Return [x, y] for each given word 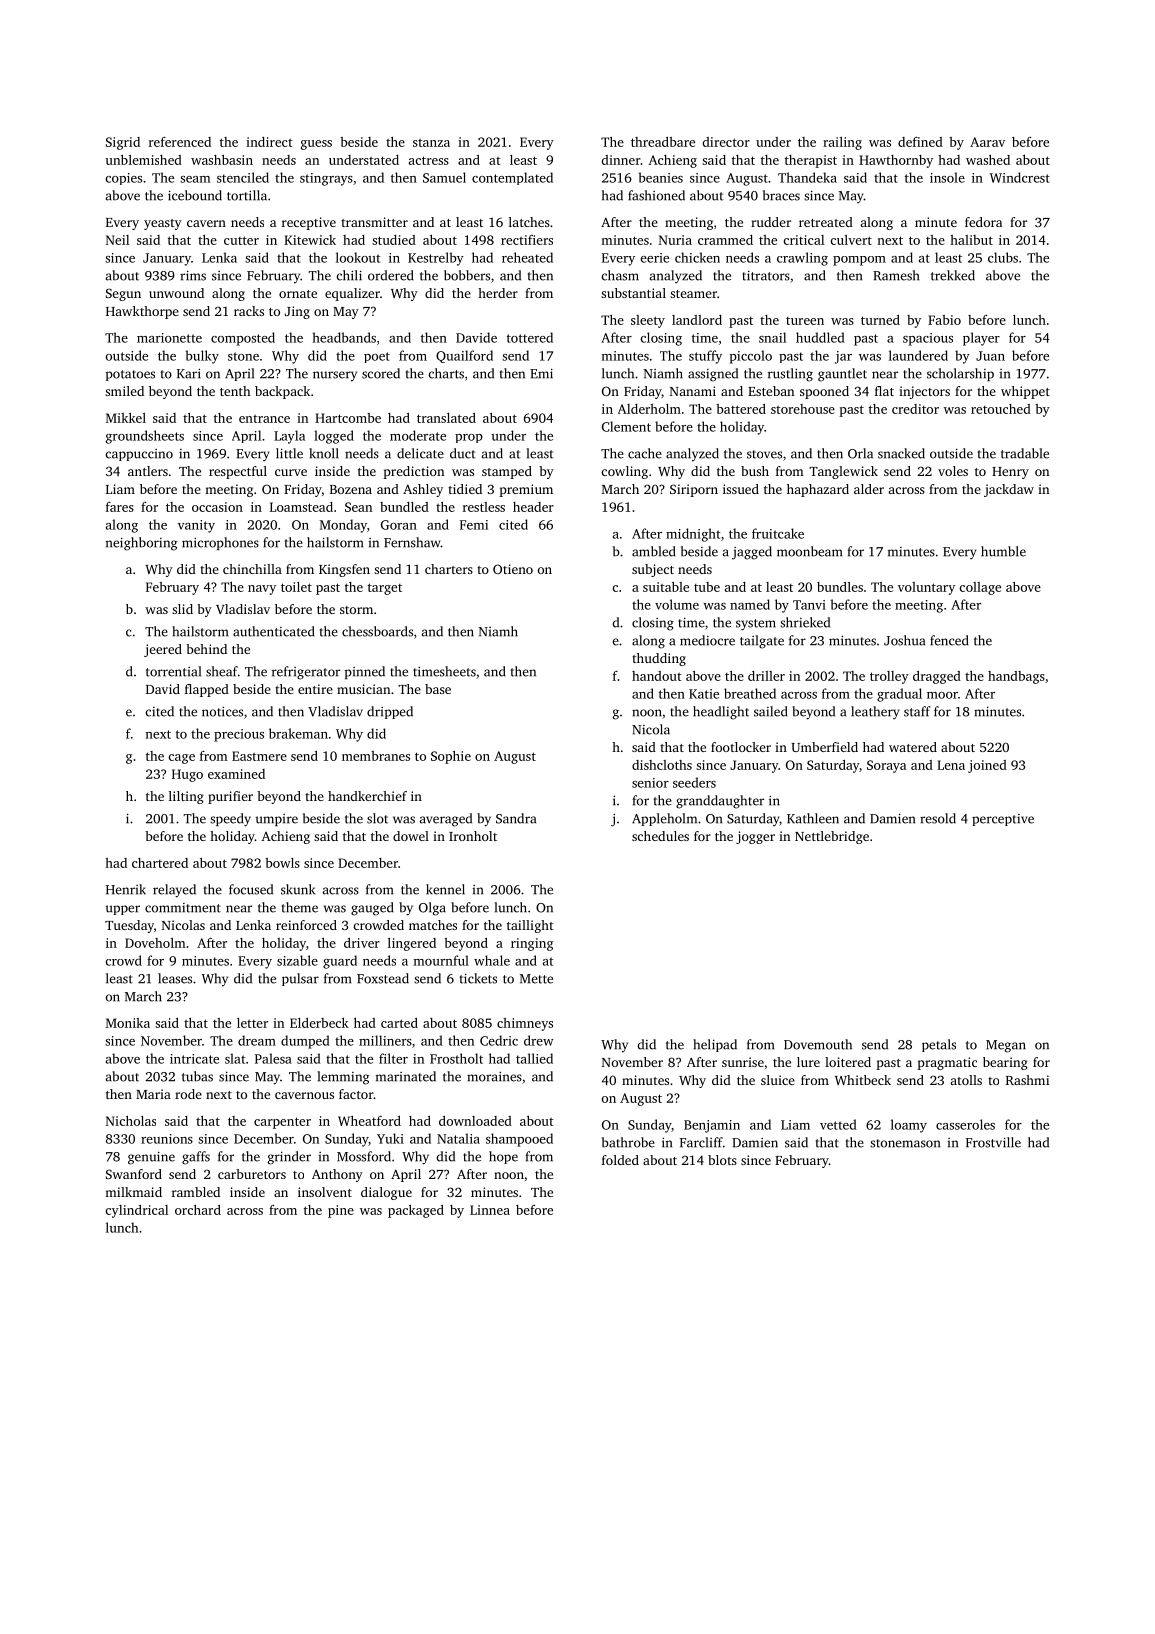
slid [182, 609]
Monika [128, 1023]
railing [842, 143]
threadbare [663, 142]
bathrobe [628, 1142]
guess [316, 145]
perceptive [1003, 820]
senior [650, 783]
